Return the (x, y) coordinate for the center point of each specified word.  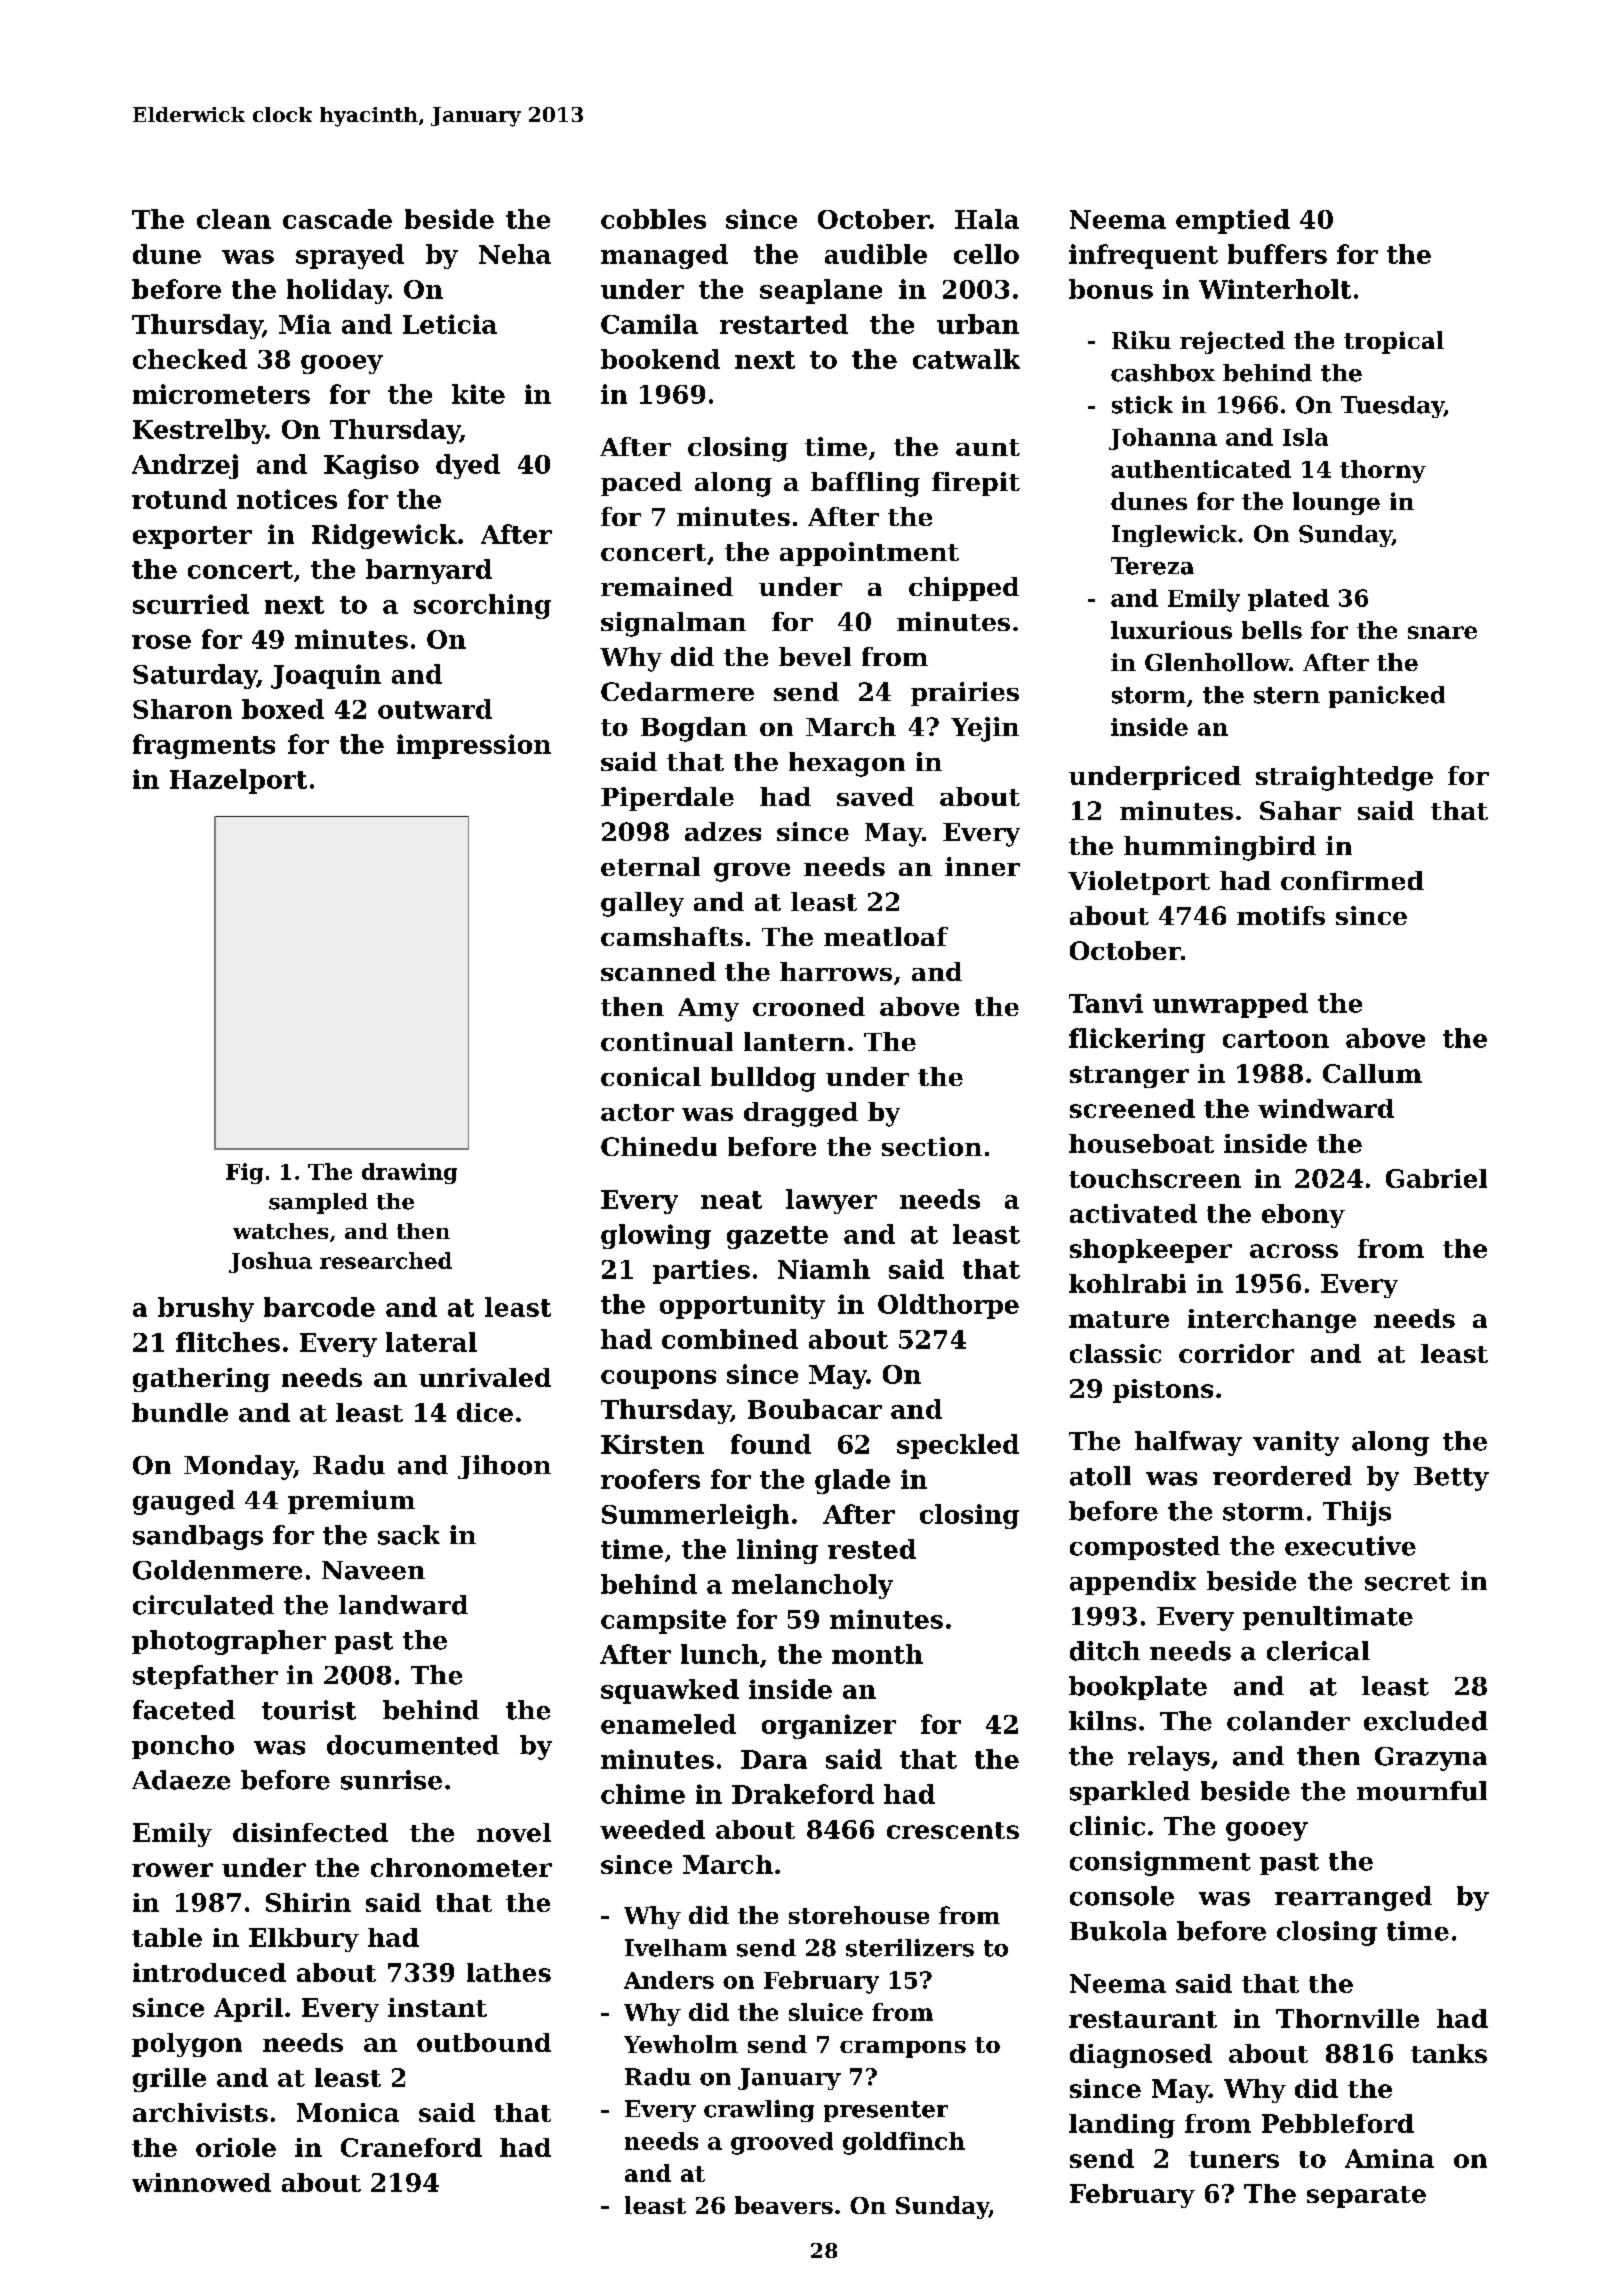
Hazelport (238, 781)
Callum (1372, 1073)
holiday (337, 291)
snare (1442, 632)
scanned (658, 971)
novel (514, 1832)
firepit (976, 484)
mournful (1422, 1791)
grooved (782, 2143)
